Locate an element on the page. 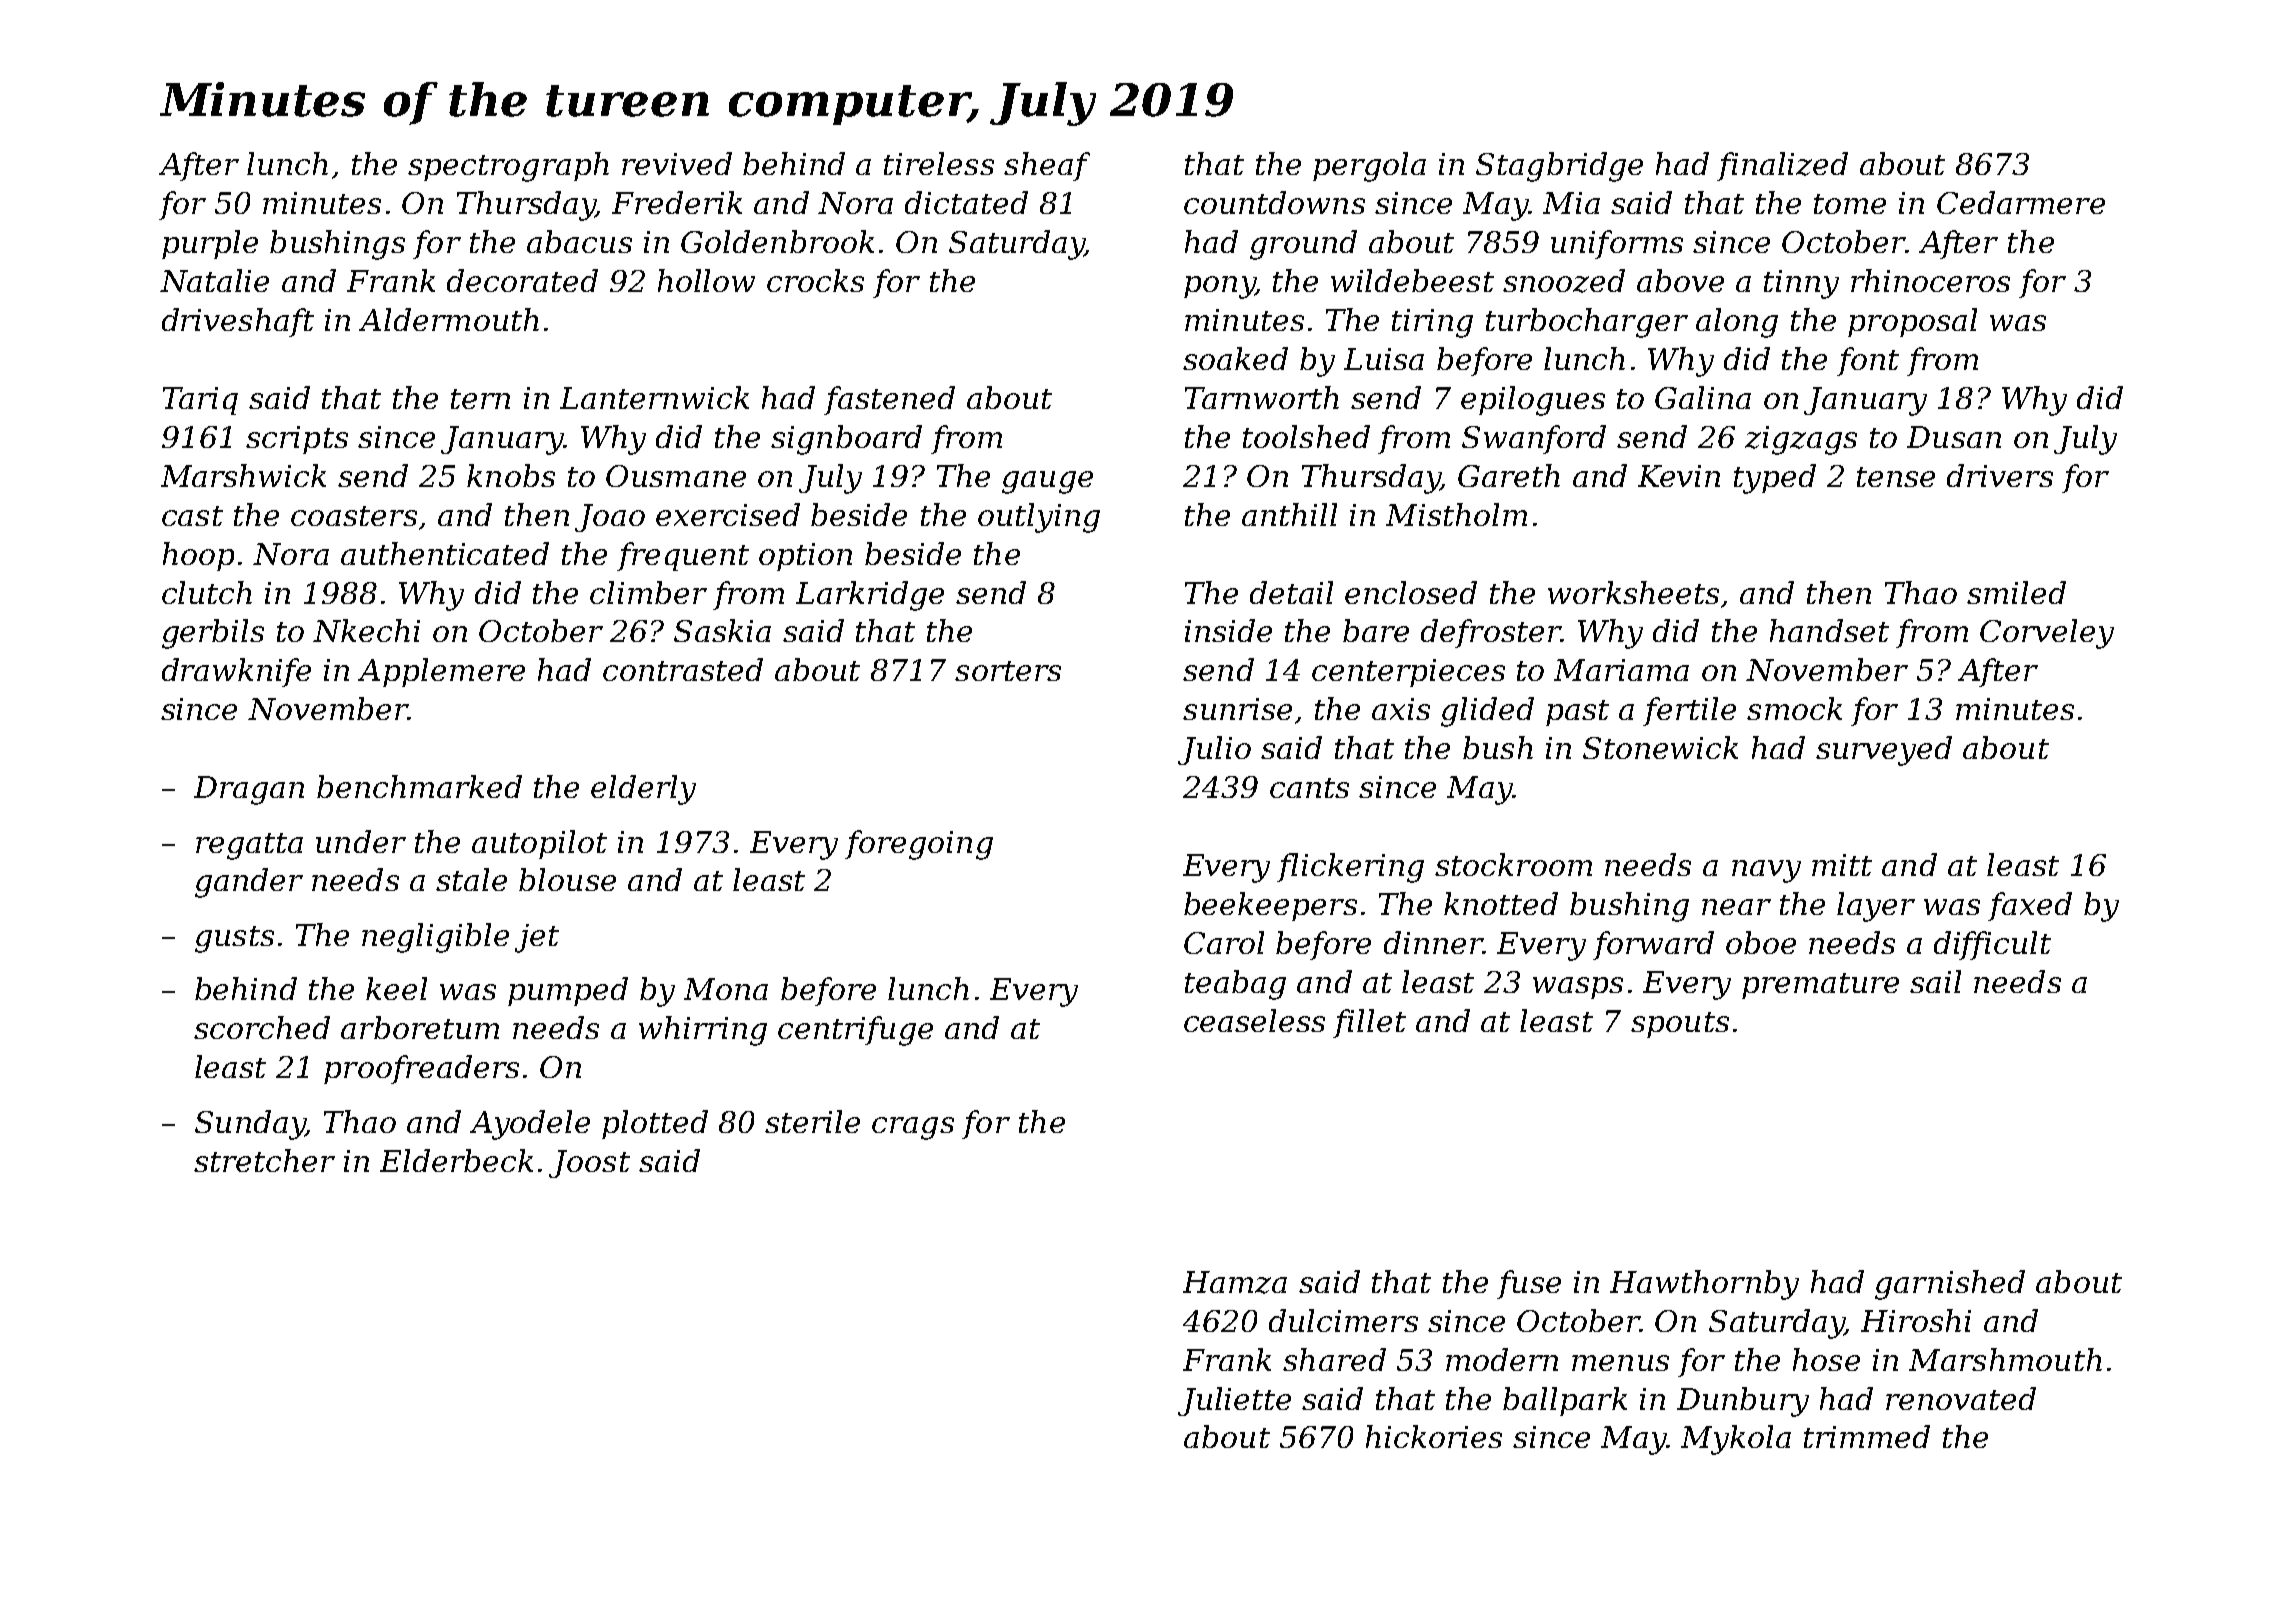 The width and height of the image is (2292, 1620). finalized is located at coordinates (1782, 166).
